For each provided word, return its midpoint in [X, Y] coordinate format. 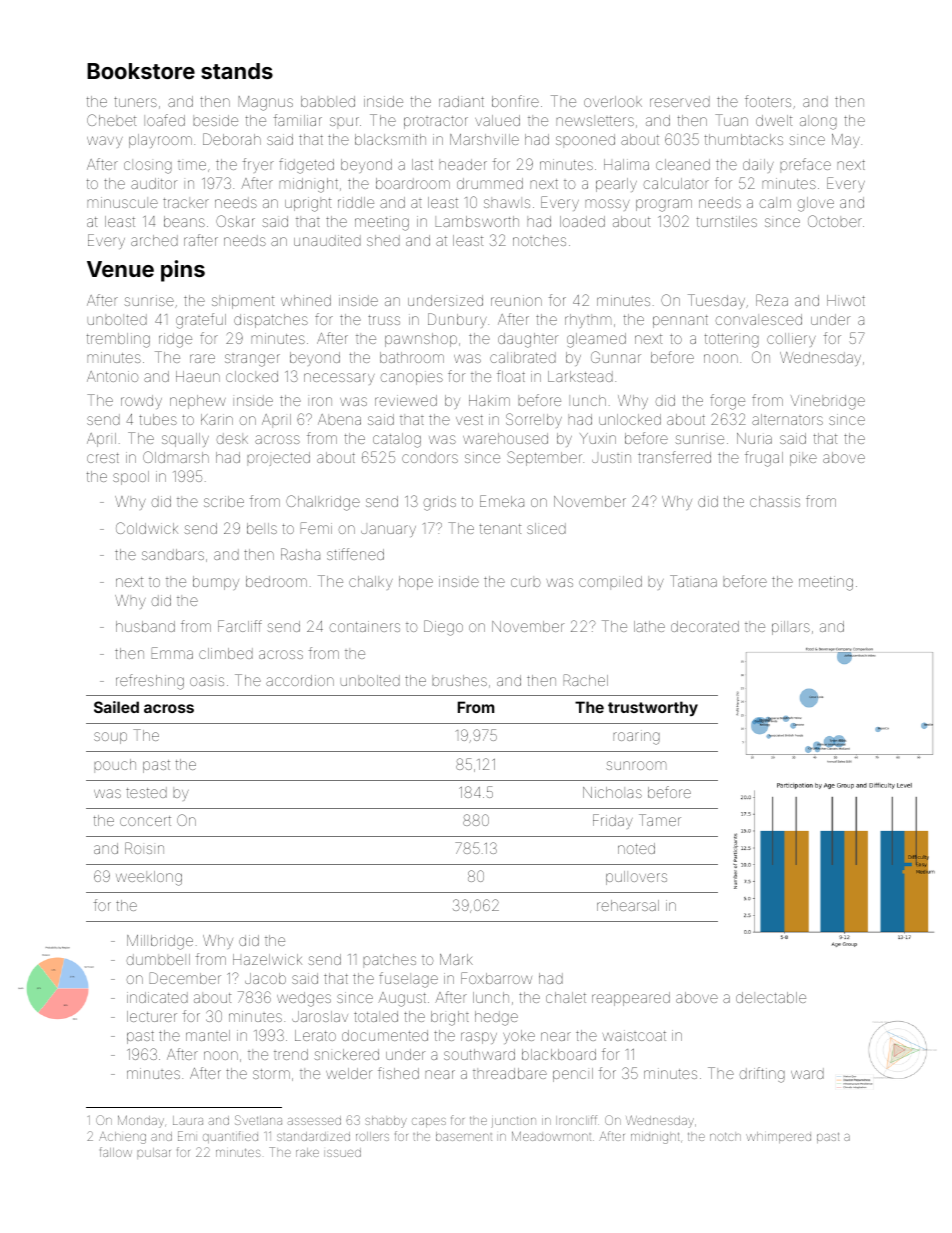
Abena [339, 419]
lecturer [152, 1016]
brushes [459, 680]
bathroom [412, 357]
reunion [516, 300]
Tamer [660, 820]
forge [727, 402]
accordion [300, 680]
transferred [674, 457]
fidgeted [306, 166]
